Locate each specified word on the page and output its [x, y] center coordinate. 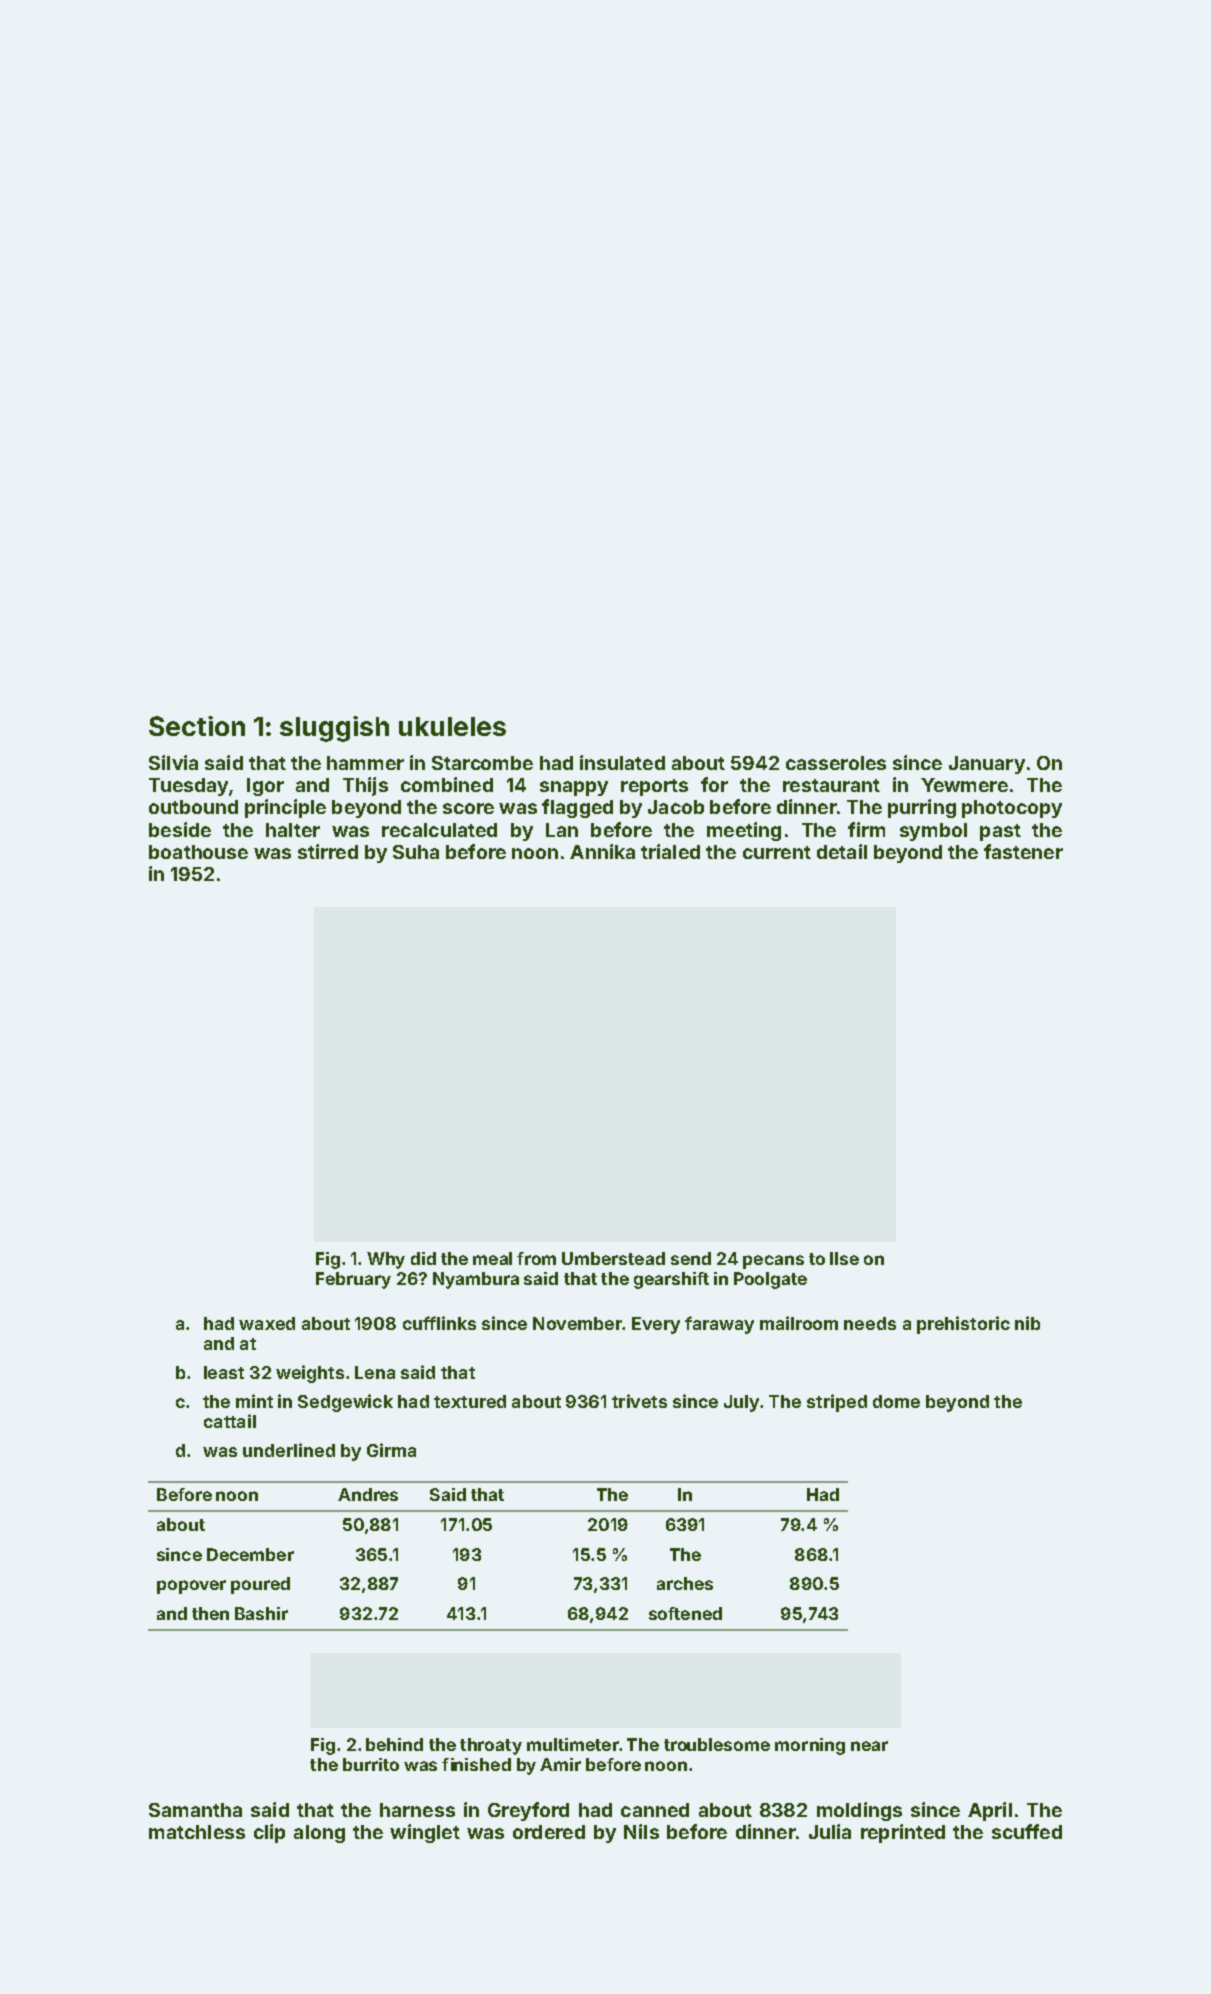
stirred [328, 851]
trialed [670, 851]
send [691, 1258]
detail [842, 851]
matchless [197, 1832]
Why [386, 1260]
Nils [641, 1831]
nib [1027, 1323]
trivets [639, 1401]
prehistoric [963, 1325]
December [250, 1554]
